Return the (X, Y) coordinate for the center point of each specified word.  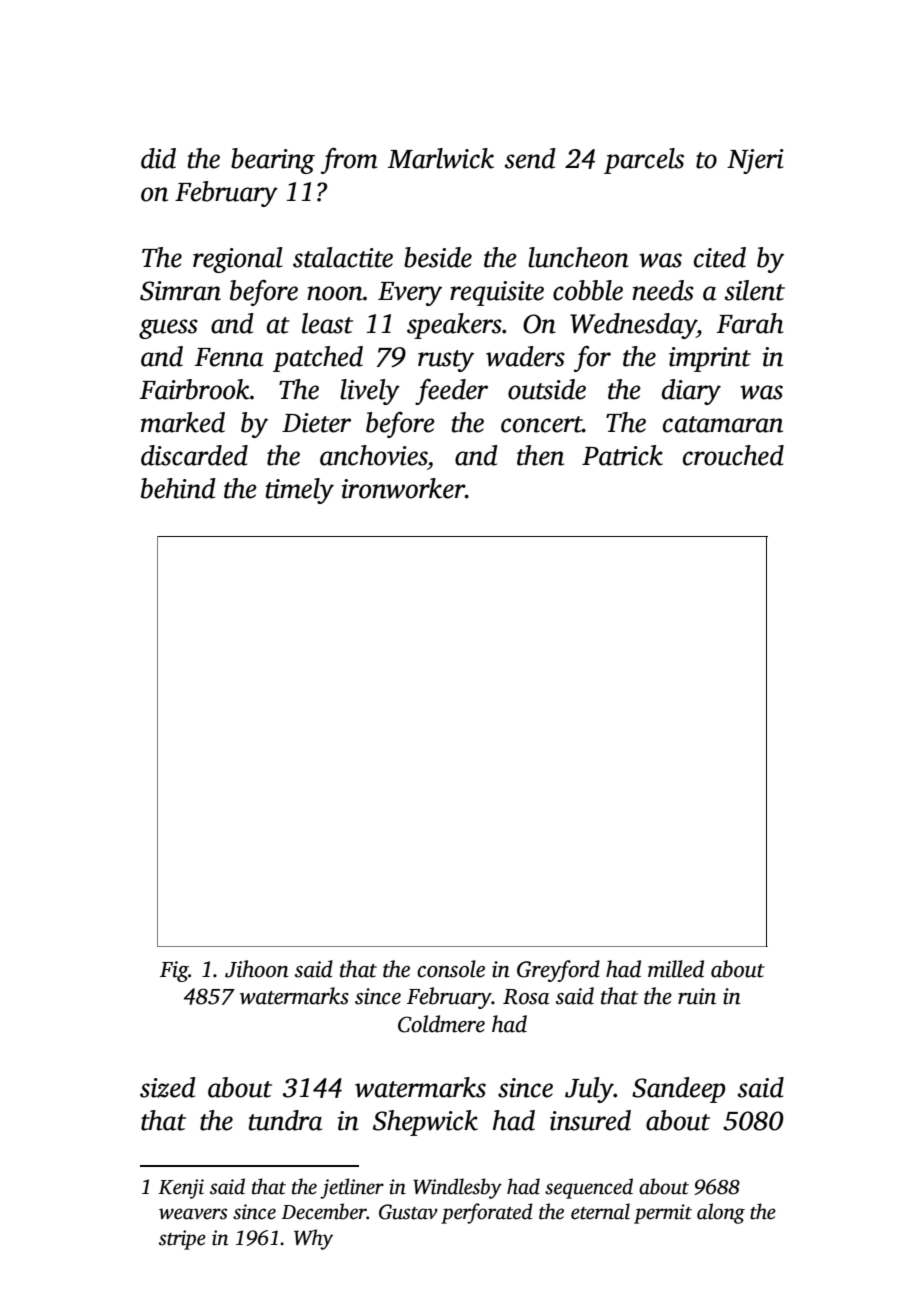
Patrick (622, 455)
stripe (182, 1240)
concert (542, 424)
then (540, 455)
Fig (174, 971)
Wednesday (633, 326)
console (451, 969)
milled (676, 969)
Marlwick (441, 158)
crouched (733, 455)
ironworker (403, 488)
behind (178, 488)
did (158, 158)
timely (300, 491)
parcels (644, 161)
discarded (194, 455)
